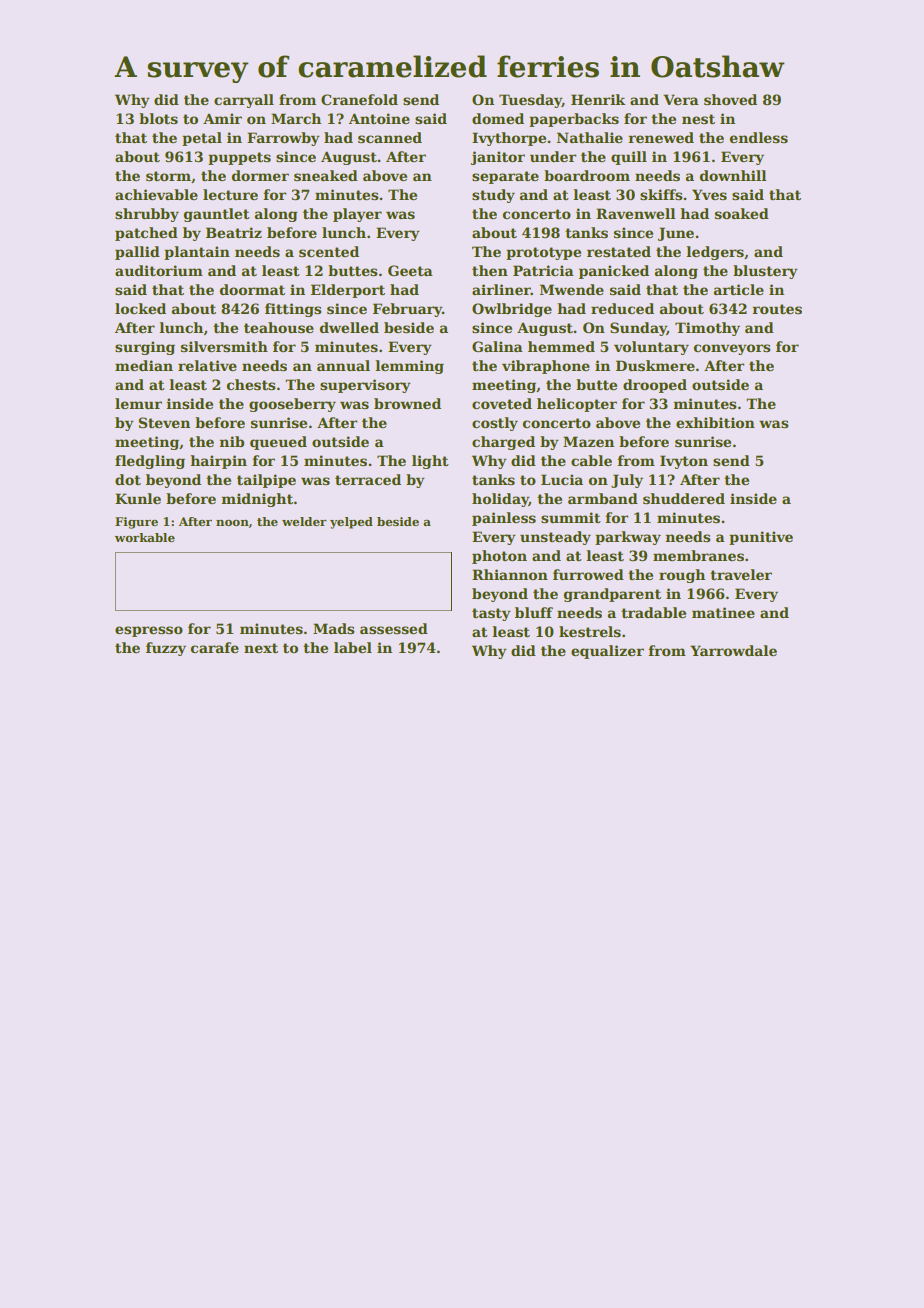  Describe the element at coordinates (681, 99) in the screenshot. I see `Vera` at that location.
